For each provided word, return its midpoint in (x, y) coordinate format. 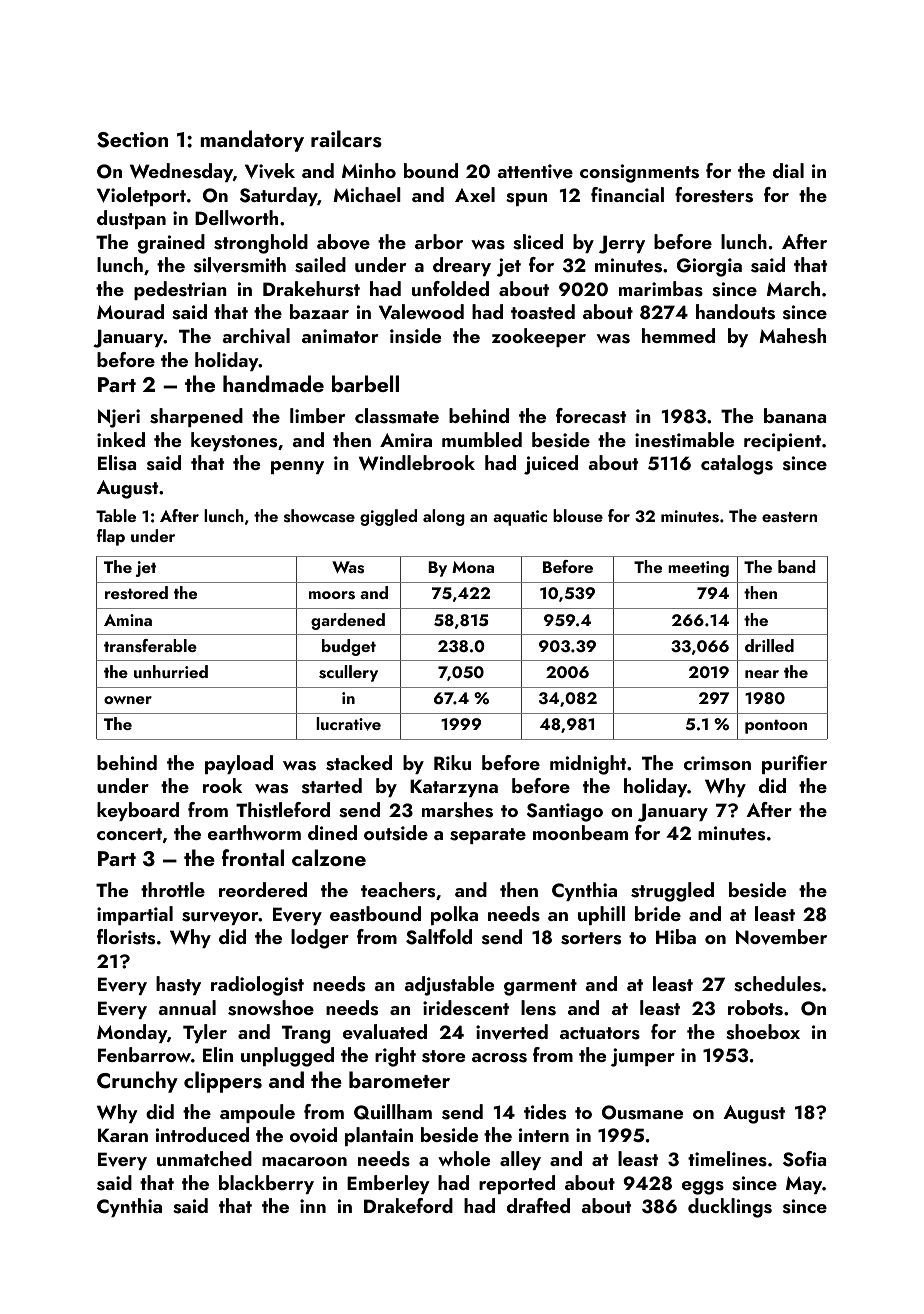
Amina (128, 620)
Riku (452, 762)
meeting (698, 569)
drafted (538, 1205)
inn (313, 1206)
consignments (639, 173)
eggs (703, 1188)
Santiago (565, 812)
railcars (346, 139)
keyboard (138, 811)
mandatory (252, 141)
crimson (717, 763)
